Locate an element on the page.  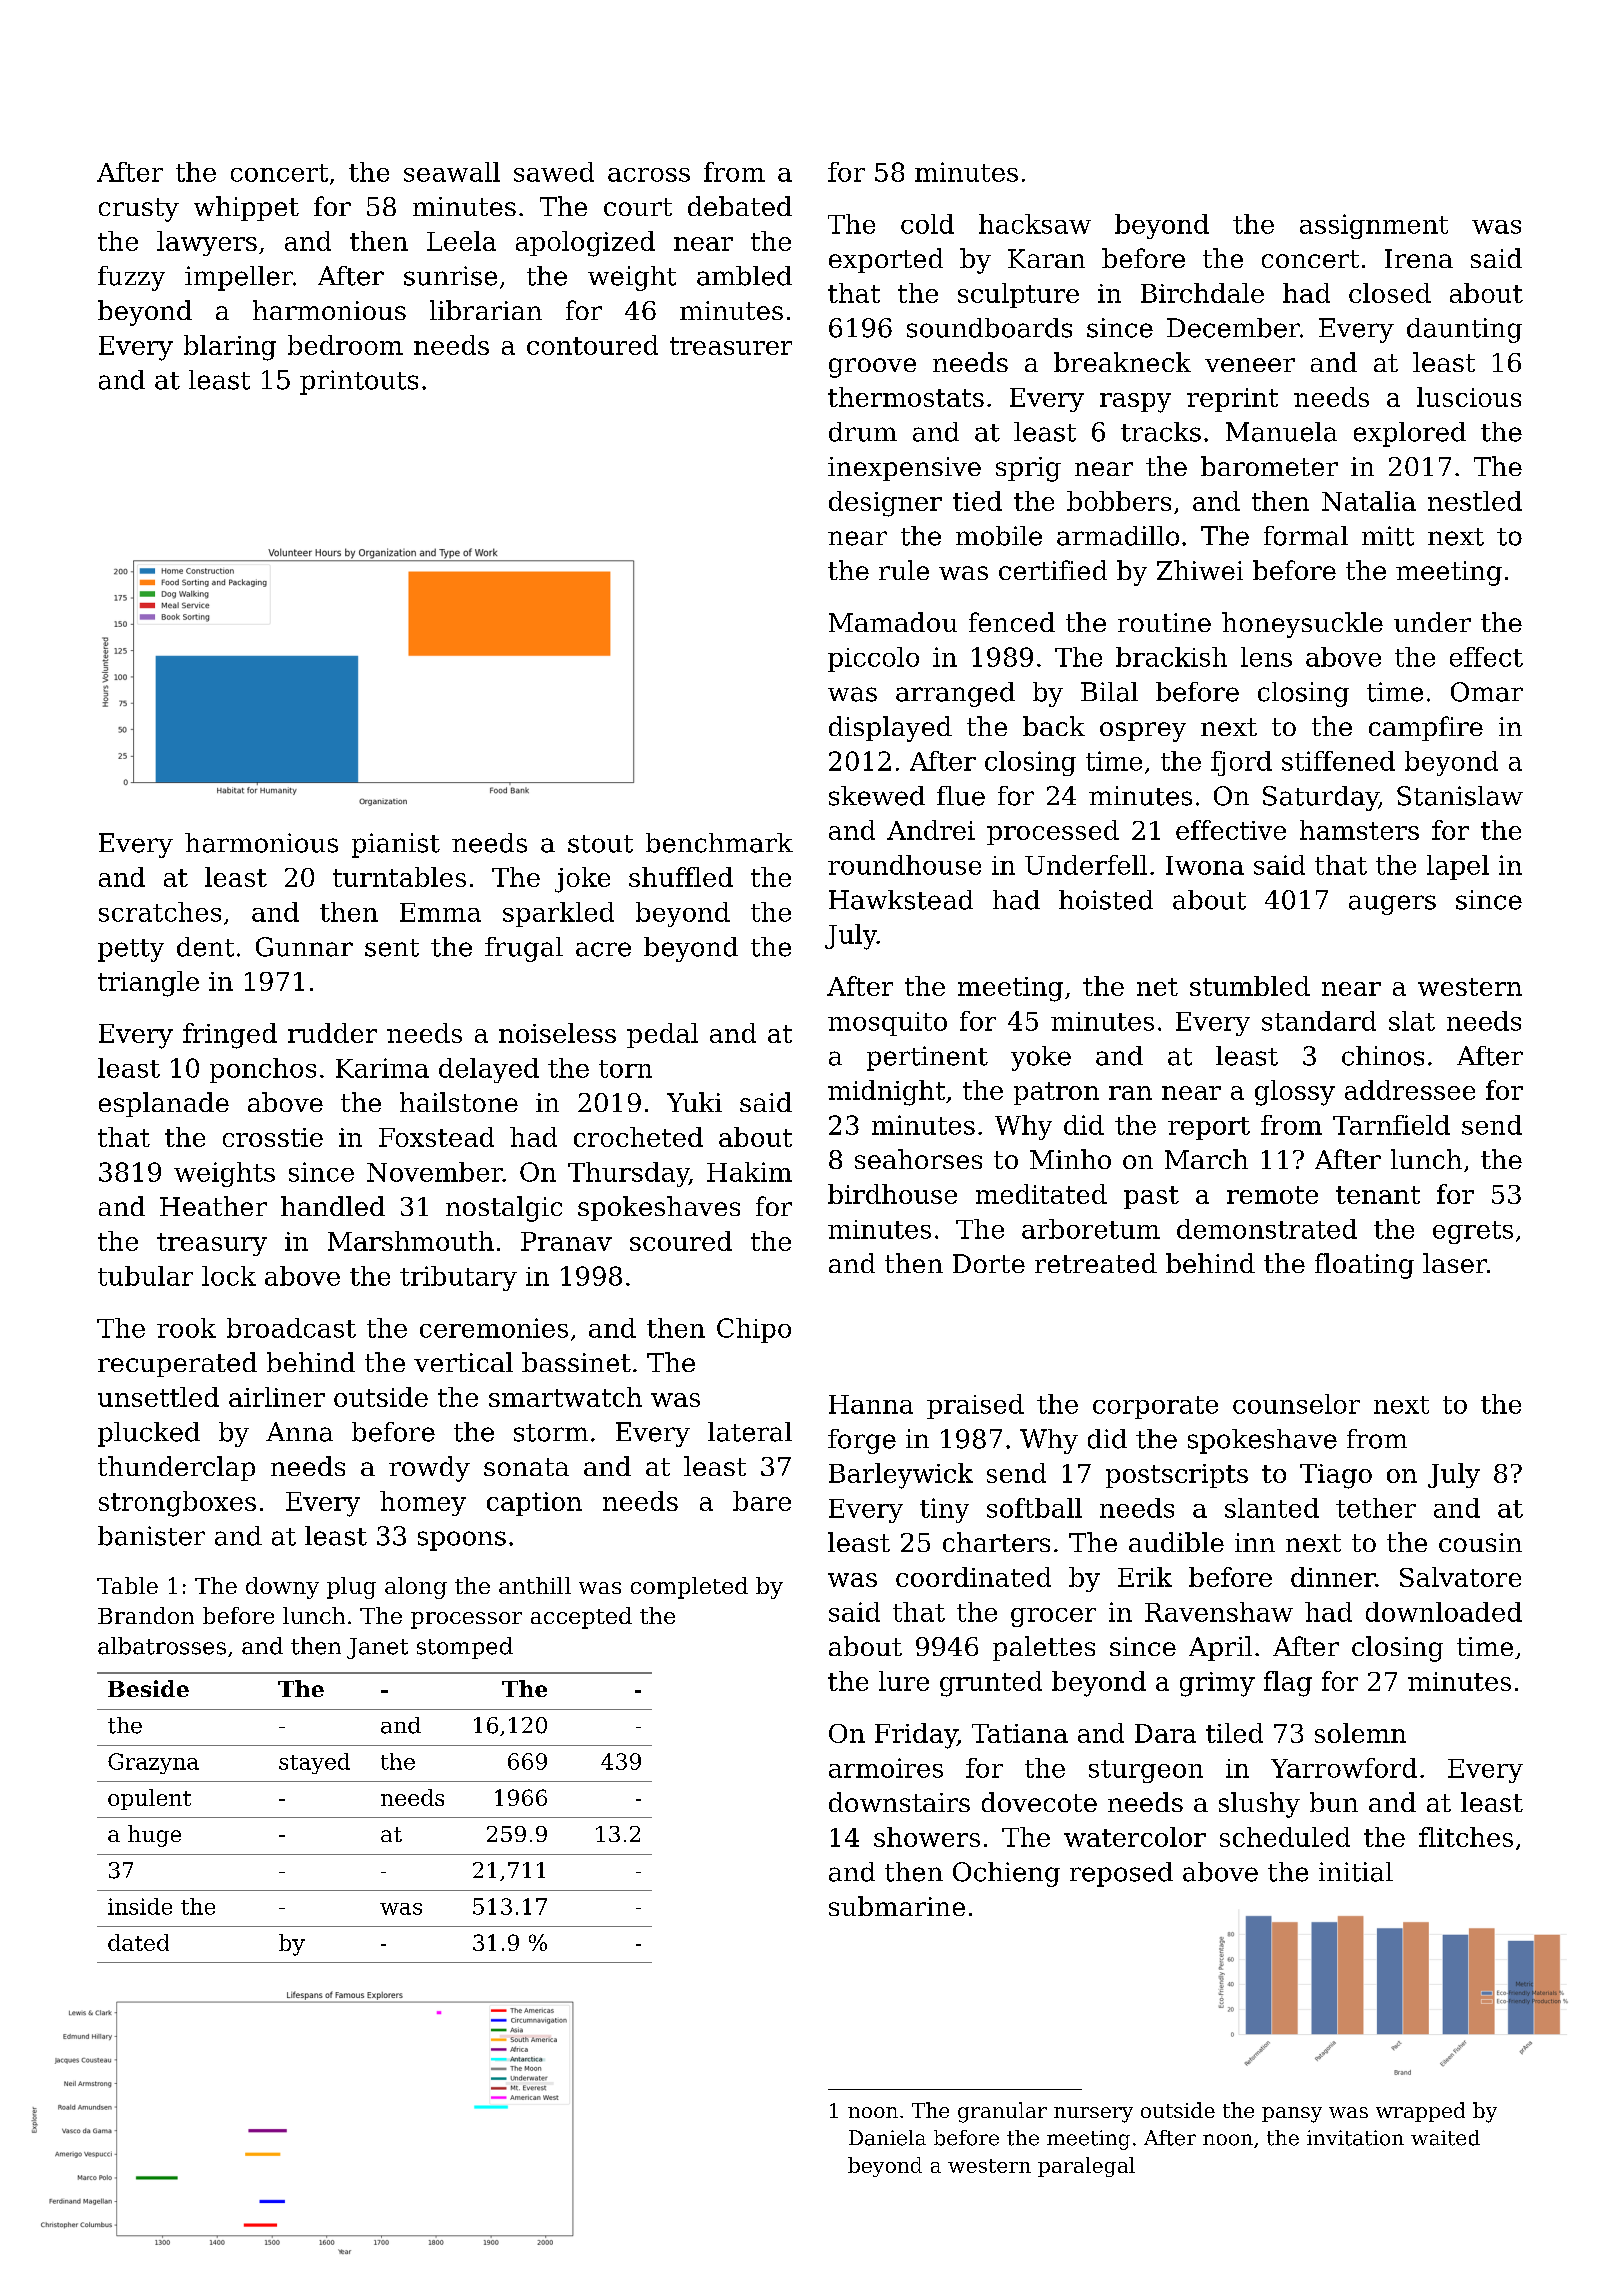
waited is located at coordinates (1445, 2138).
